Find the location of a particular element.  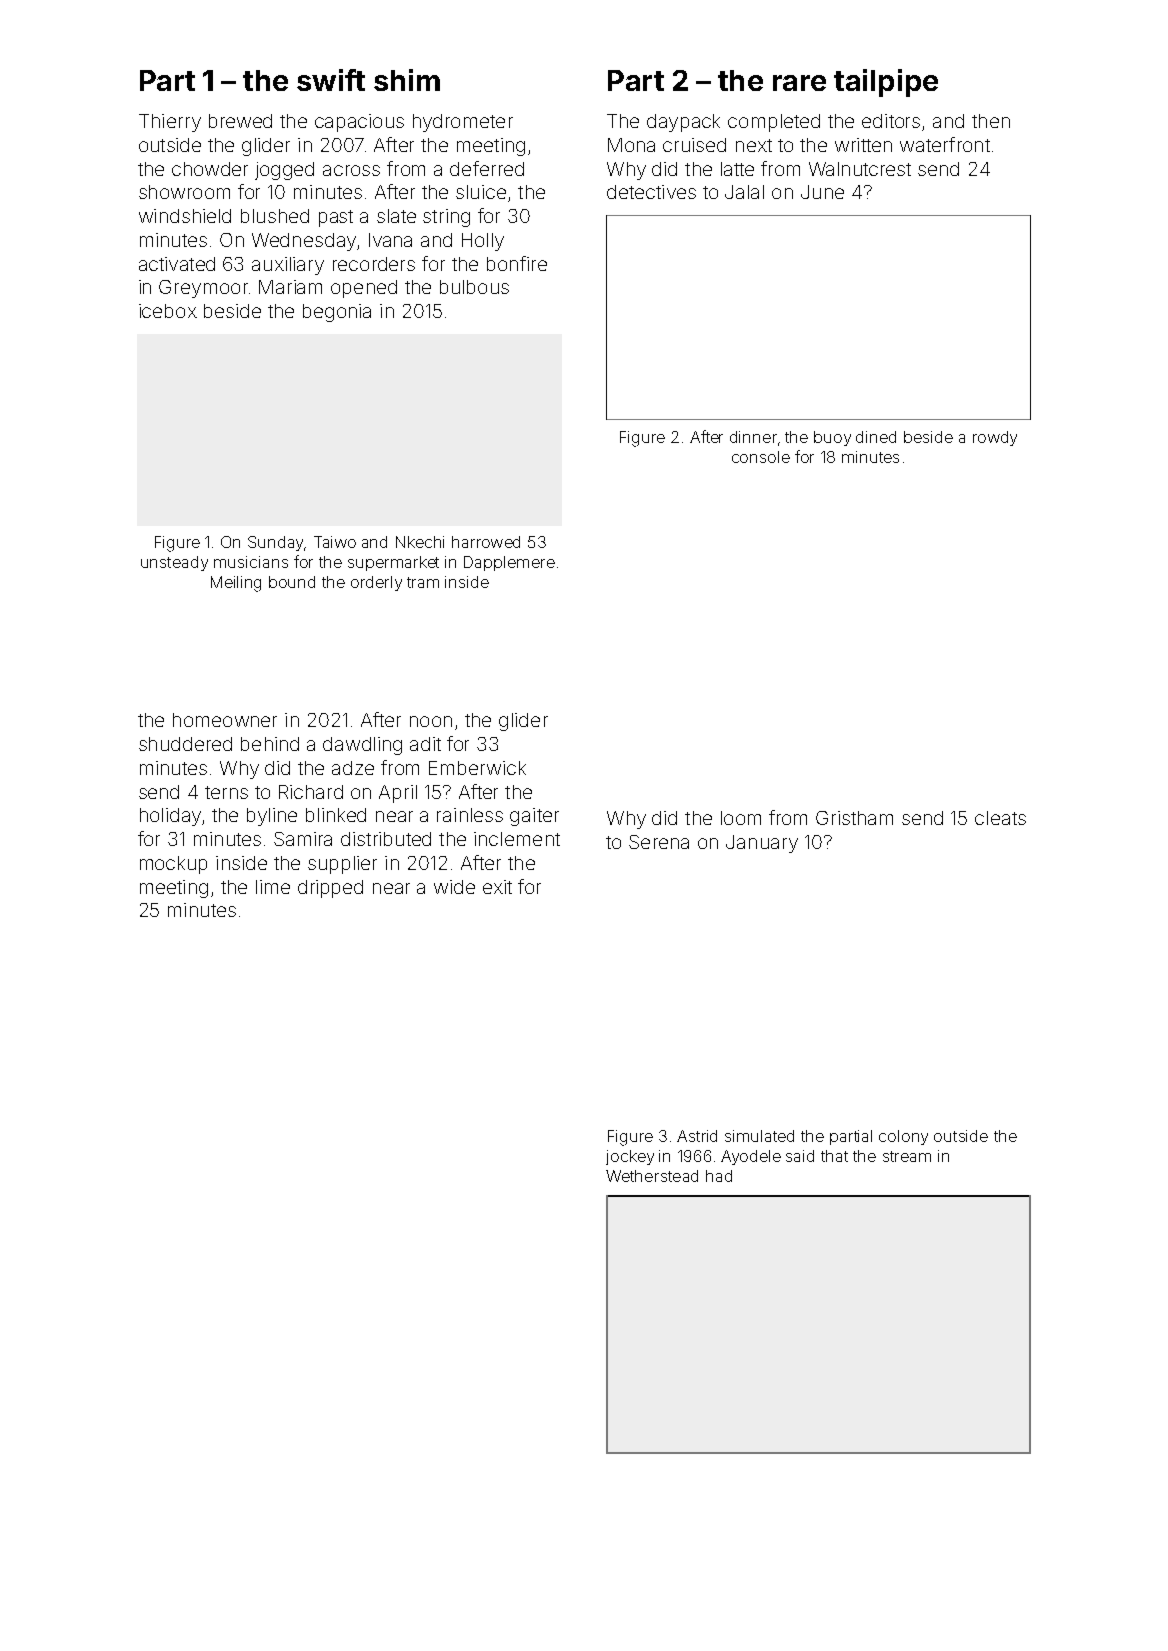

Thierry is located at coordinates (170, 123).
